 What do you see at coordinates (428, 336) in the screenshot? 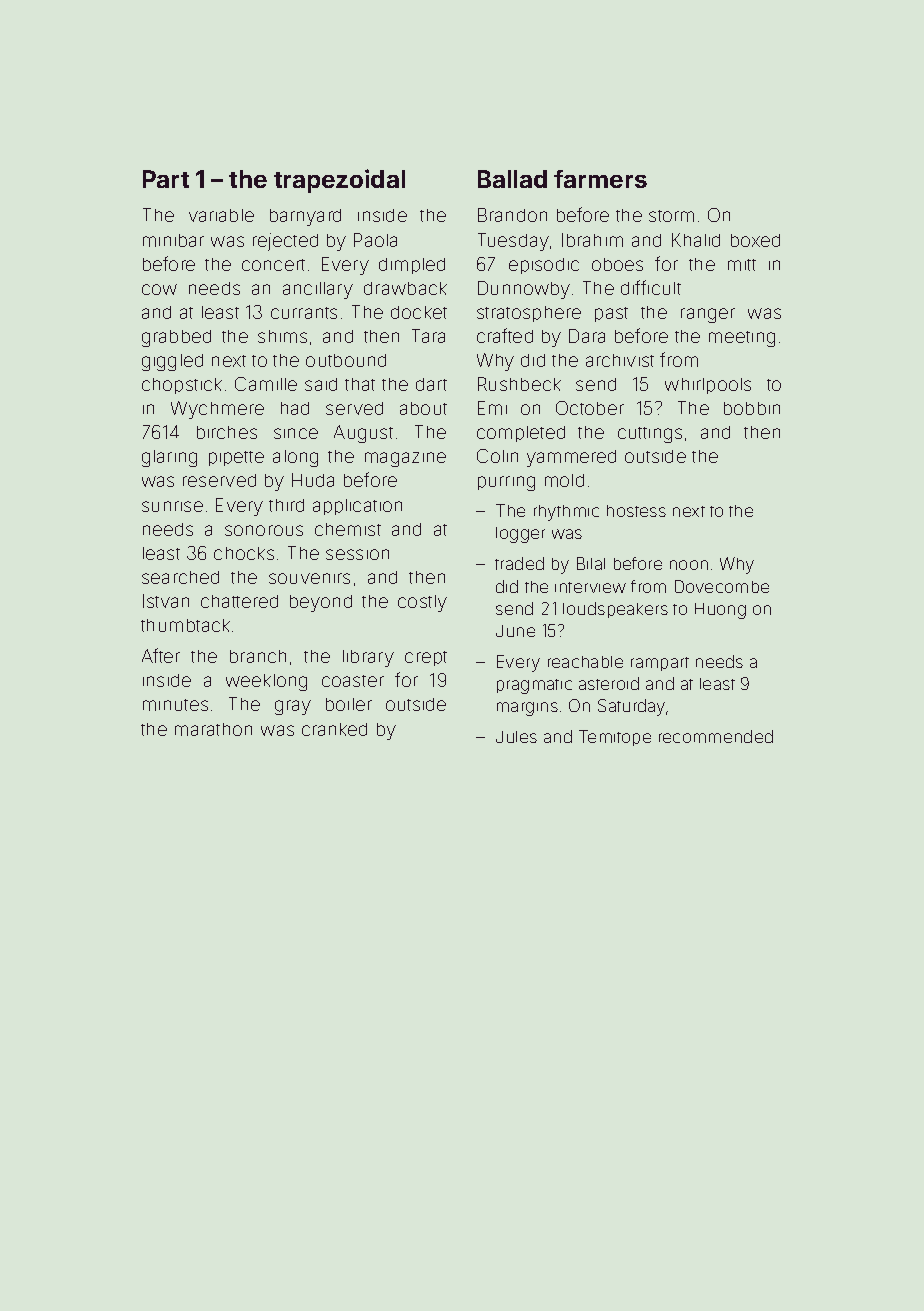
I see `Tara` at bounding box center [428, 336].
